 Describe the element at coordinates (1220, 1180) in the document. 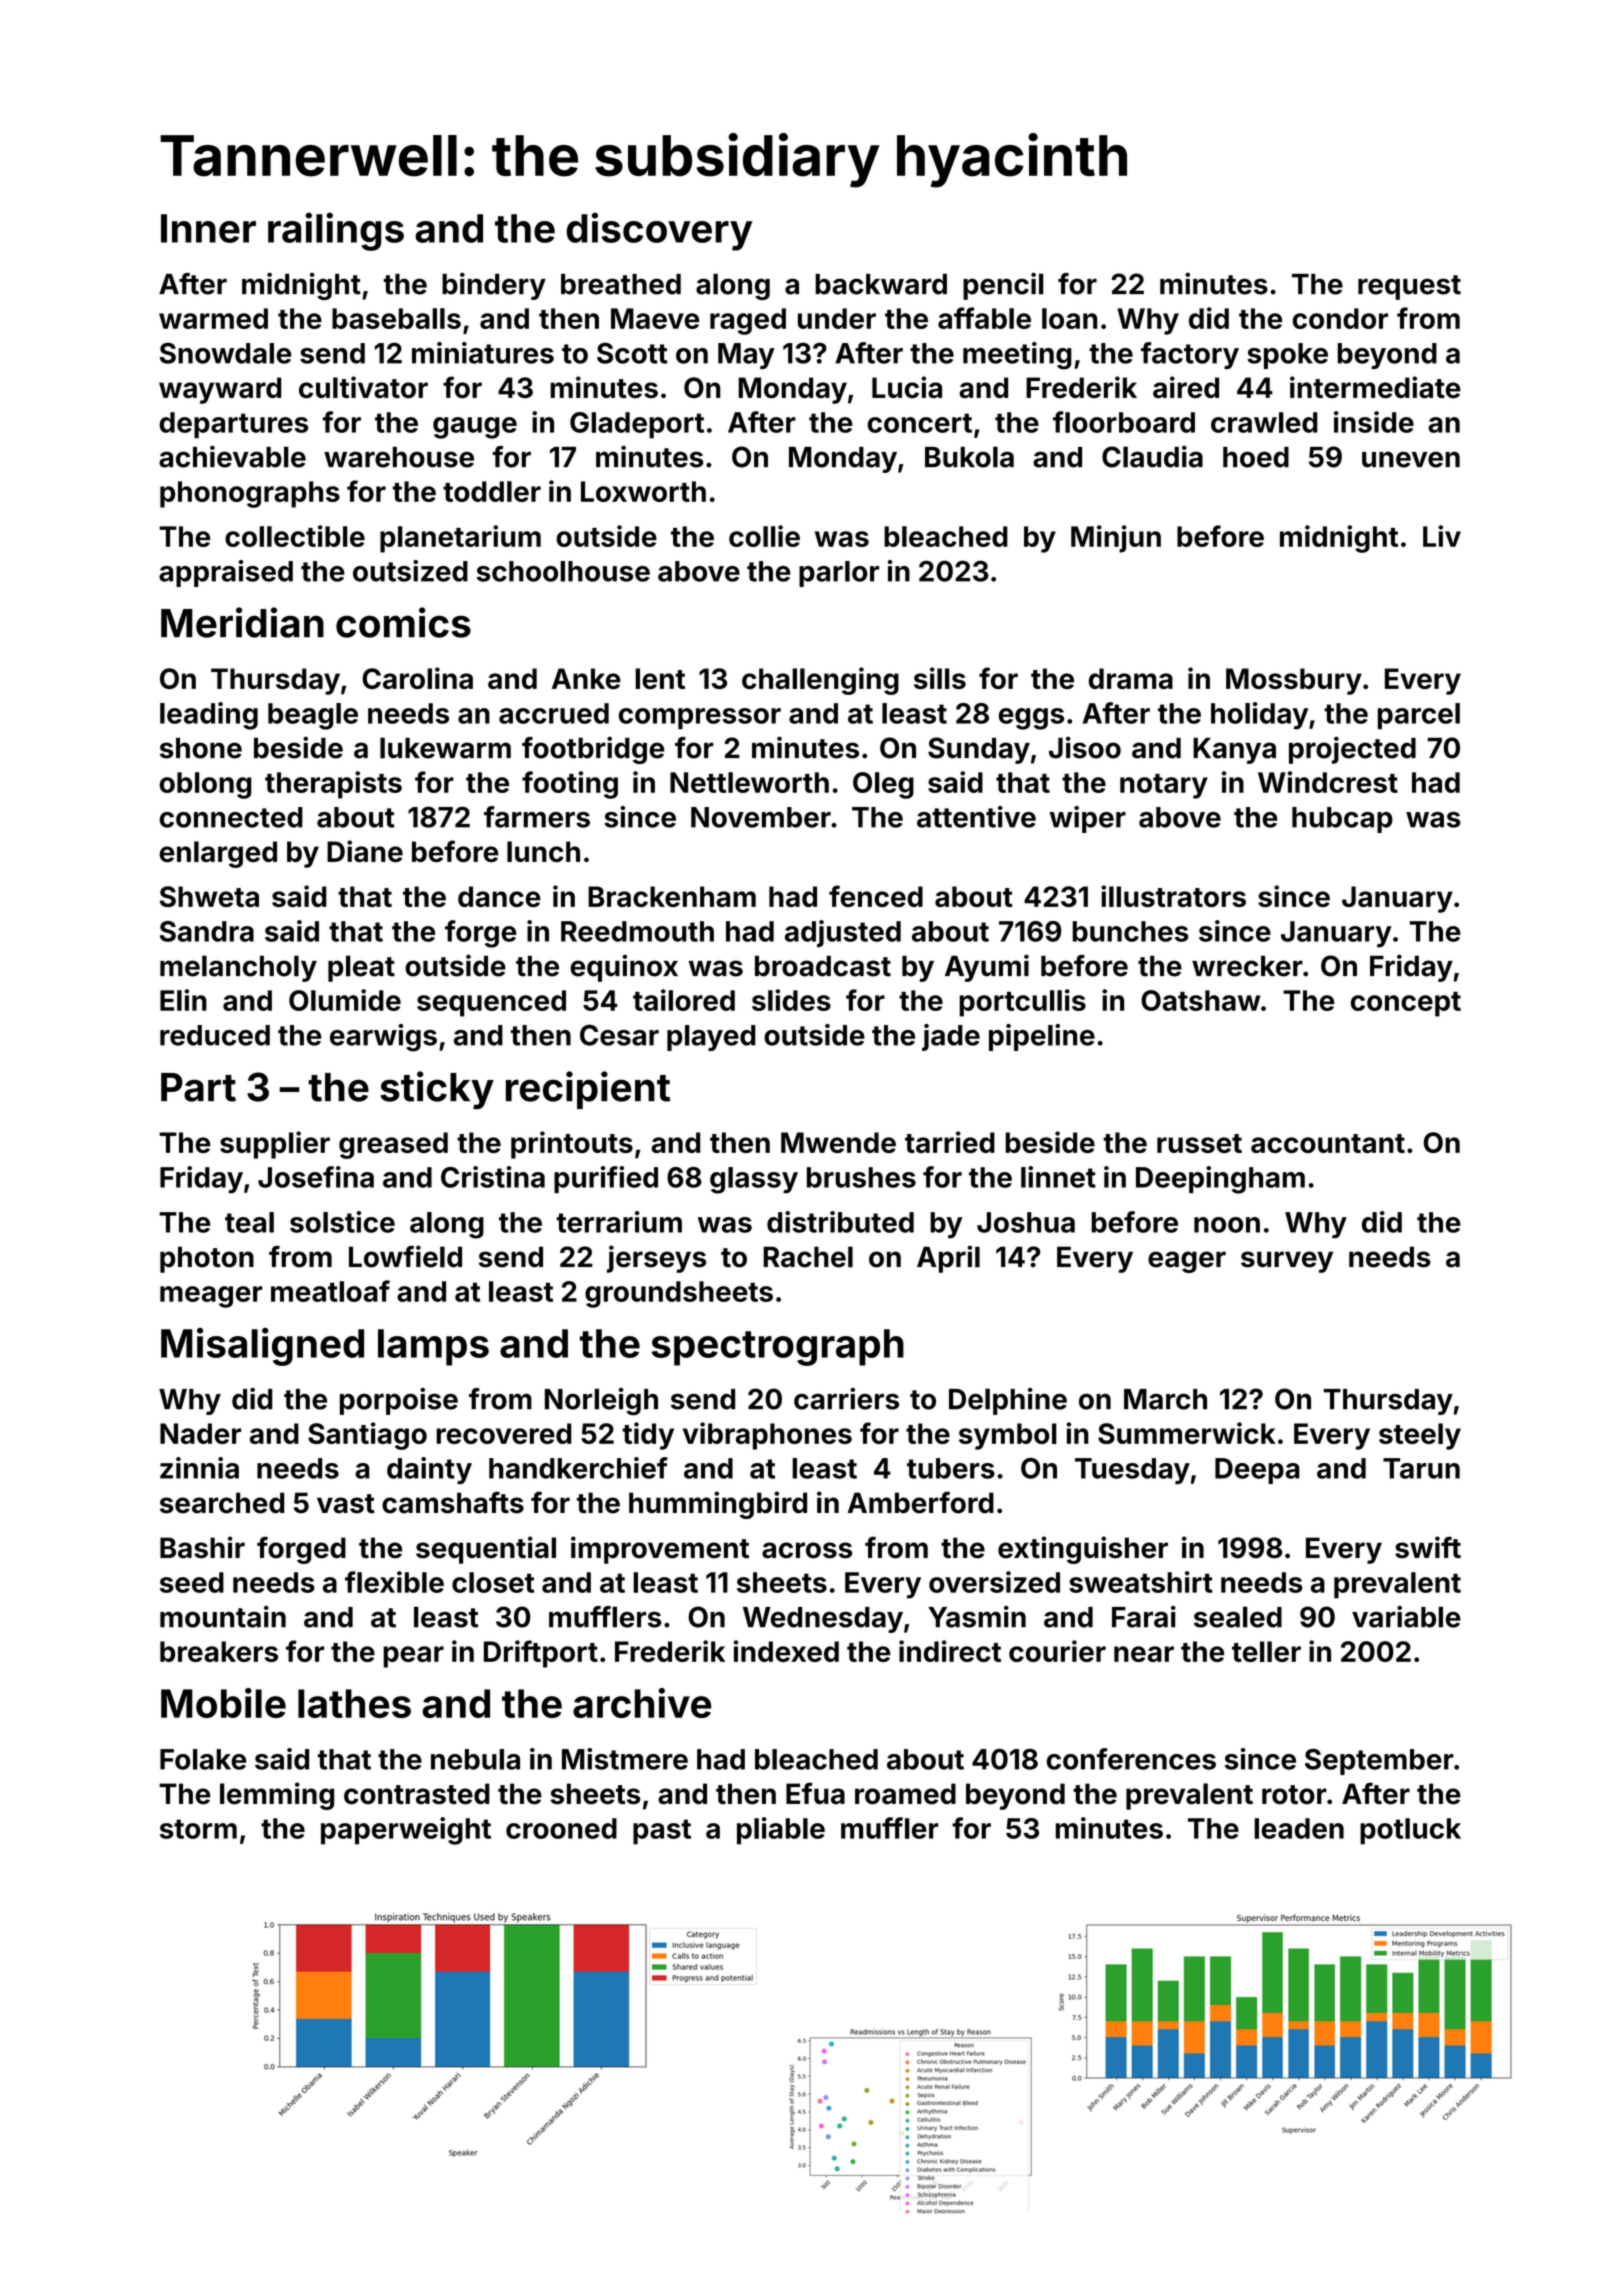

I see `Deepingham` at that location.
